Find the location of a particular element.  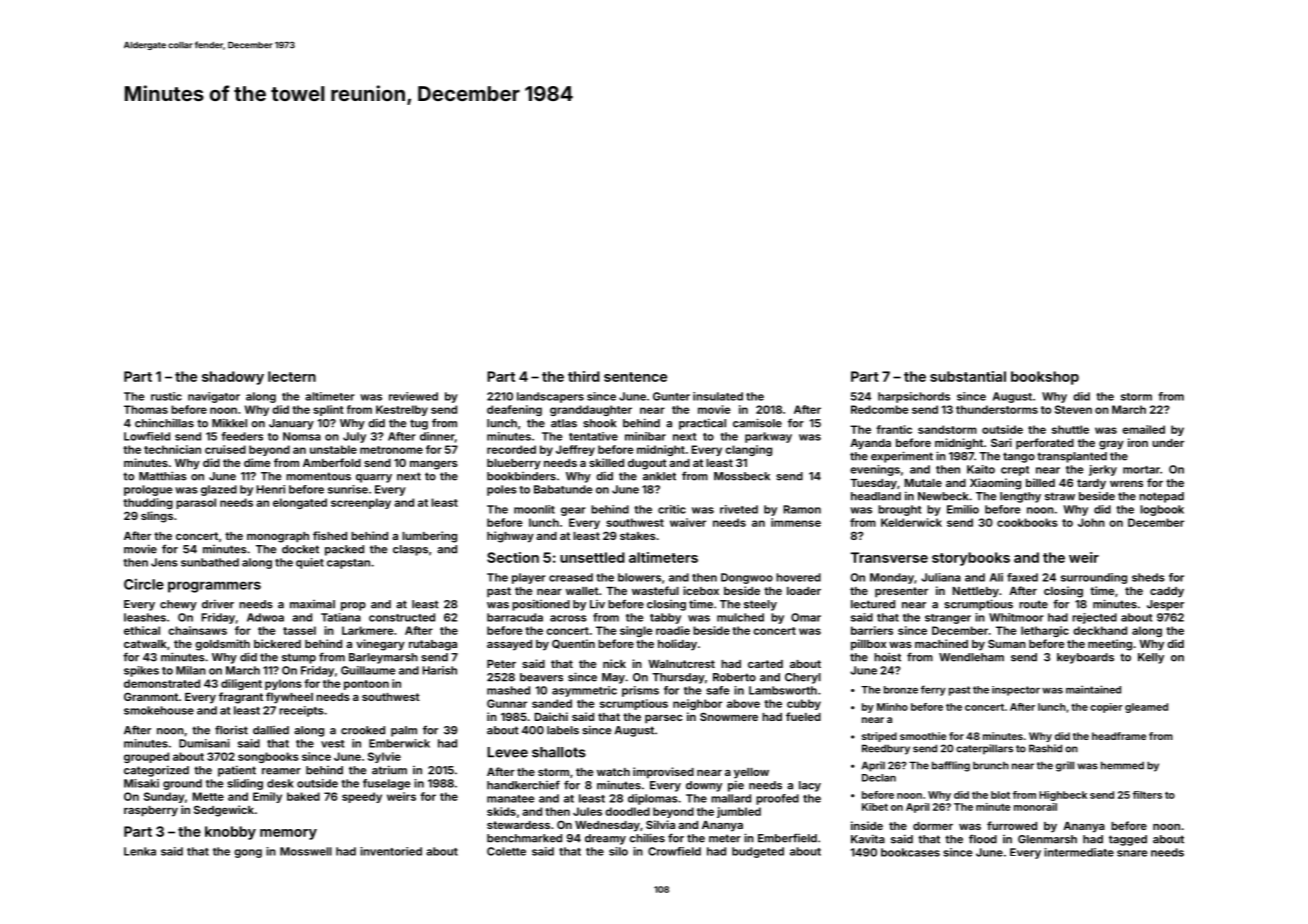

watch is located at coordinates (613, 772).
